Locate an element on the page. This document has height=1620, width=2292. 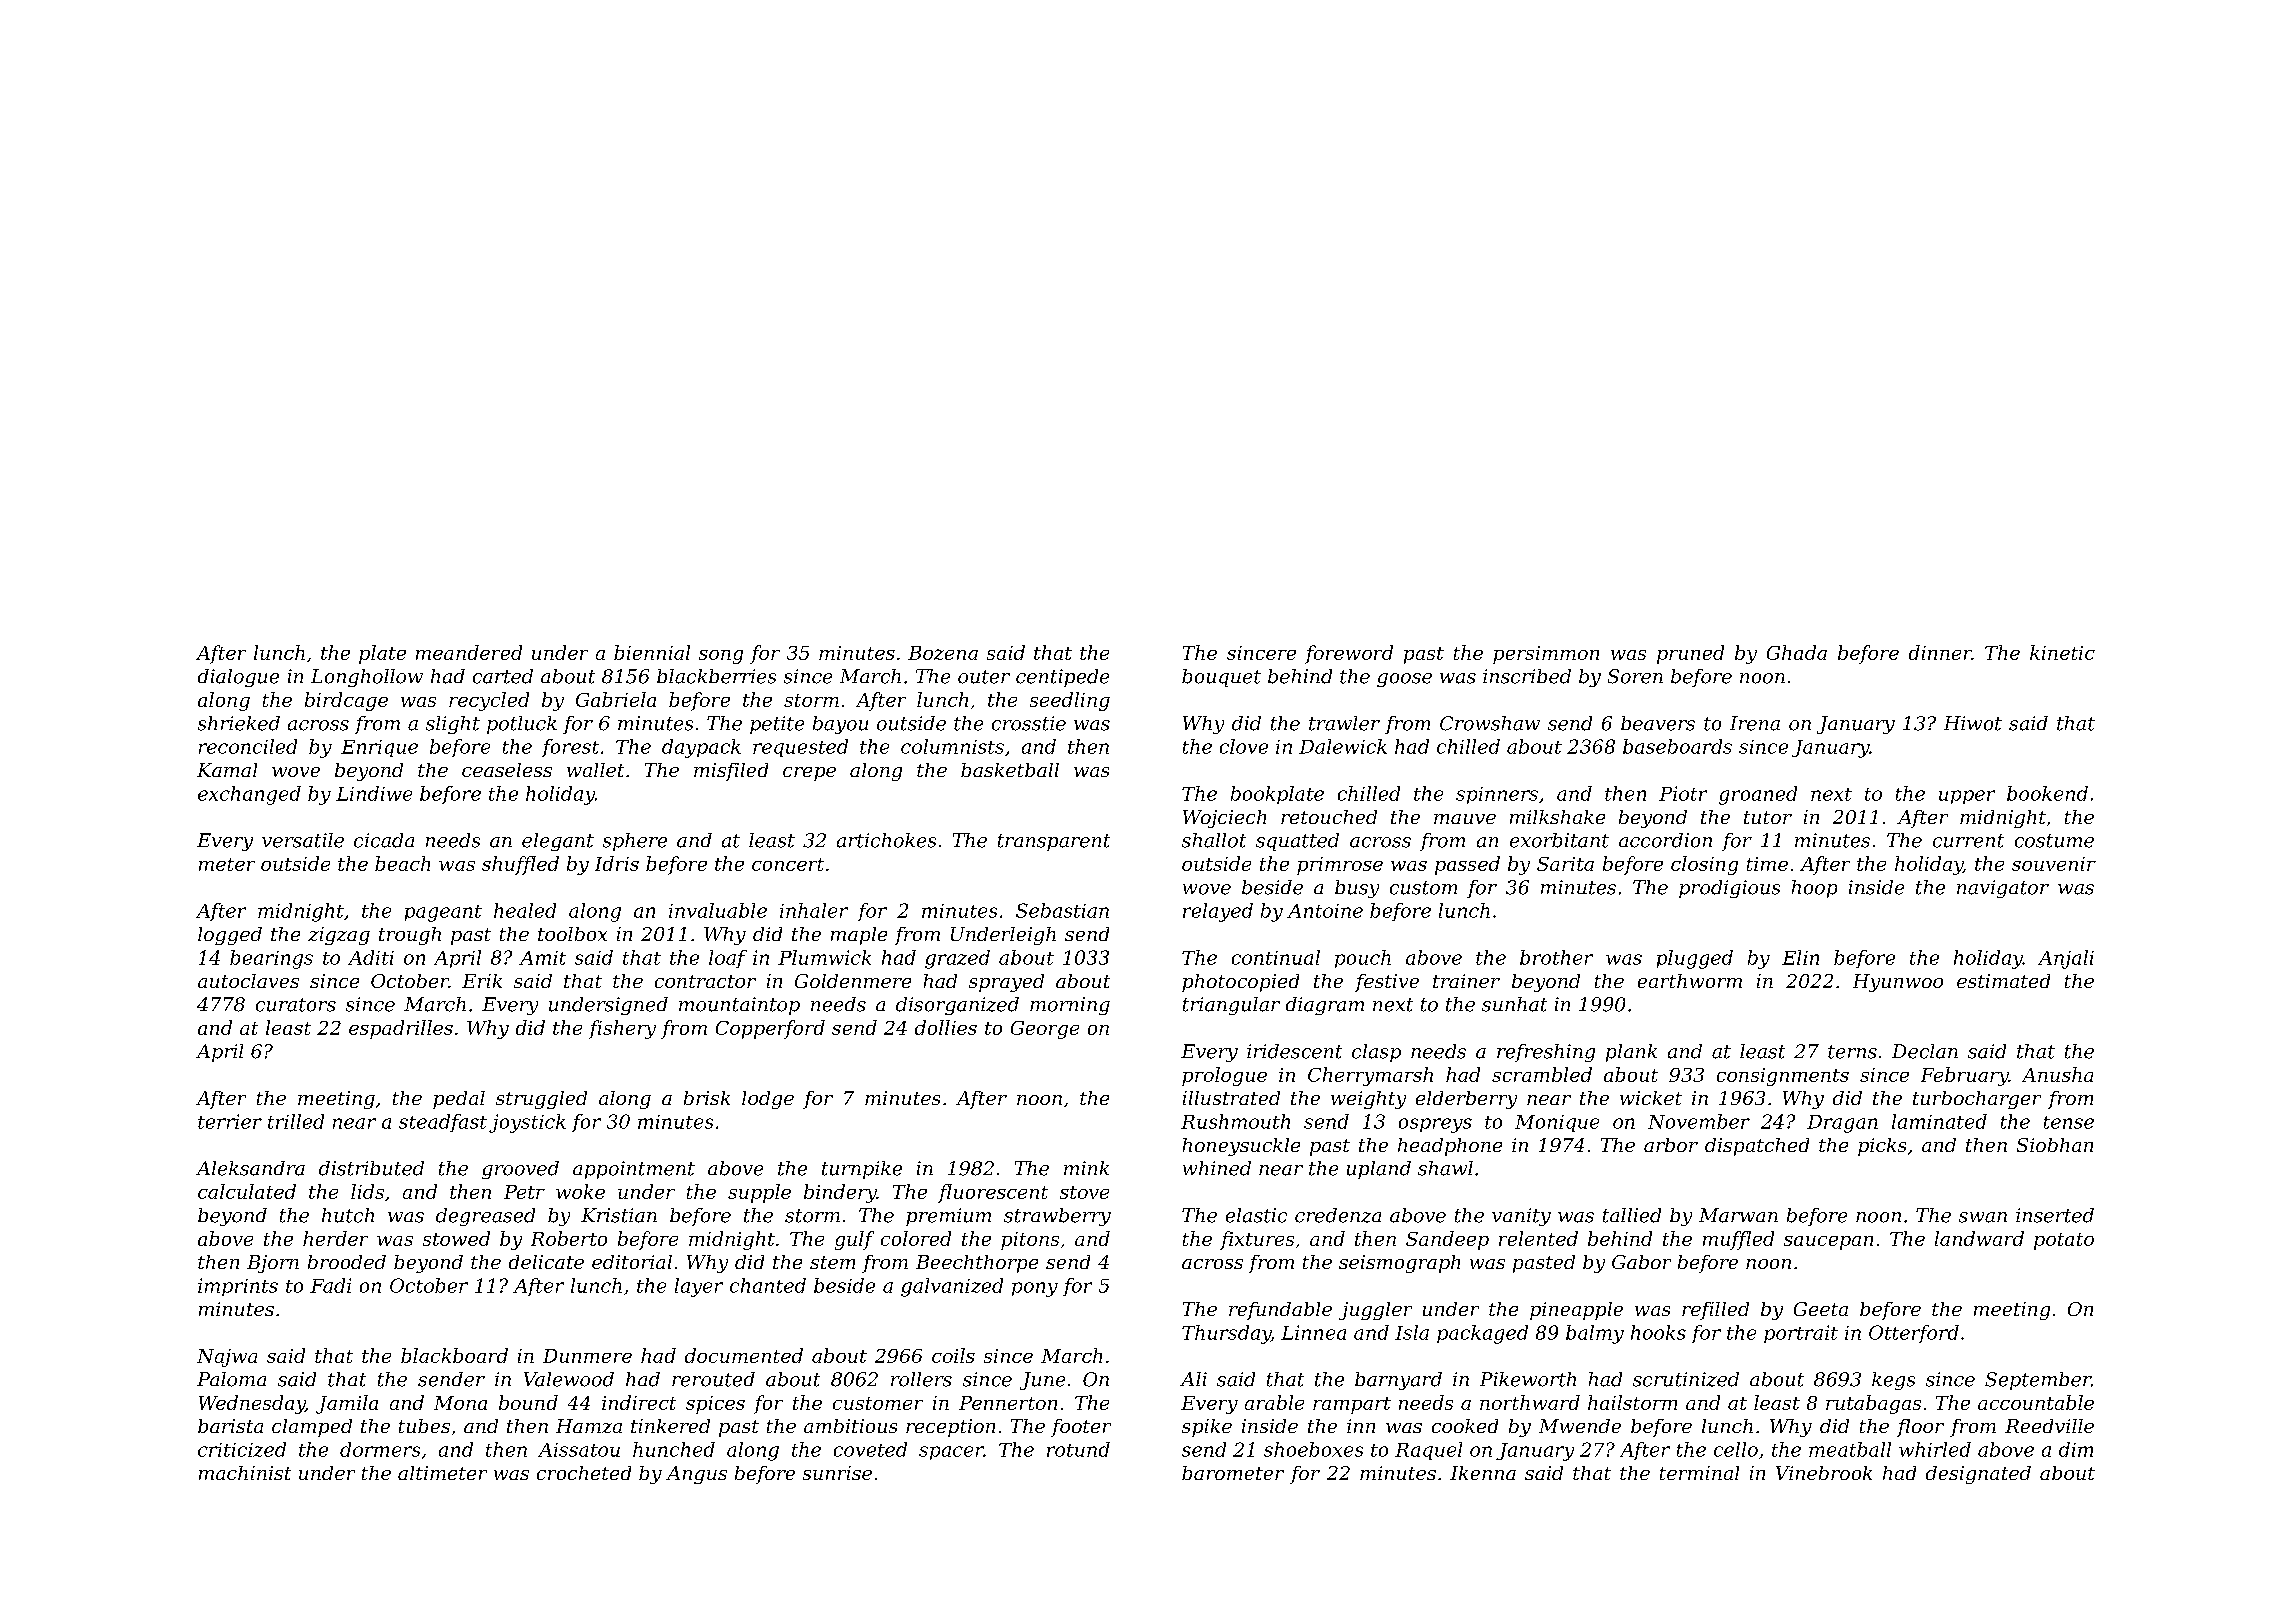
wicket is located at coordinates (1651, 1098).
